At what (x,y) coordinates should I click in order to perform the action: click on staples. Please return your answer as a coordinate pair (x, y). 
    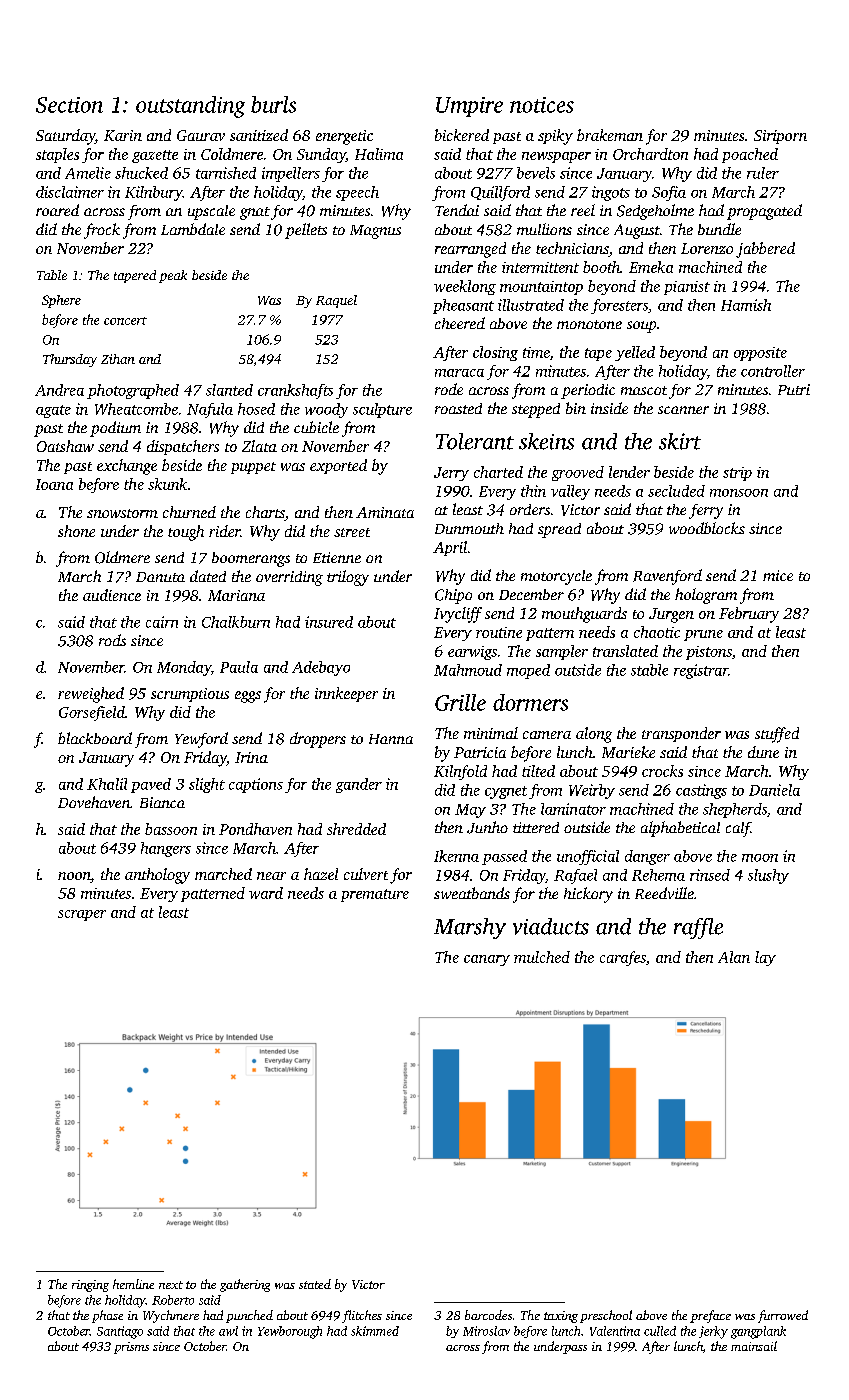
    Looking at the image, I should click on (57, 155).
